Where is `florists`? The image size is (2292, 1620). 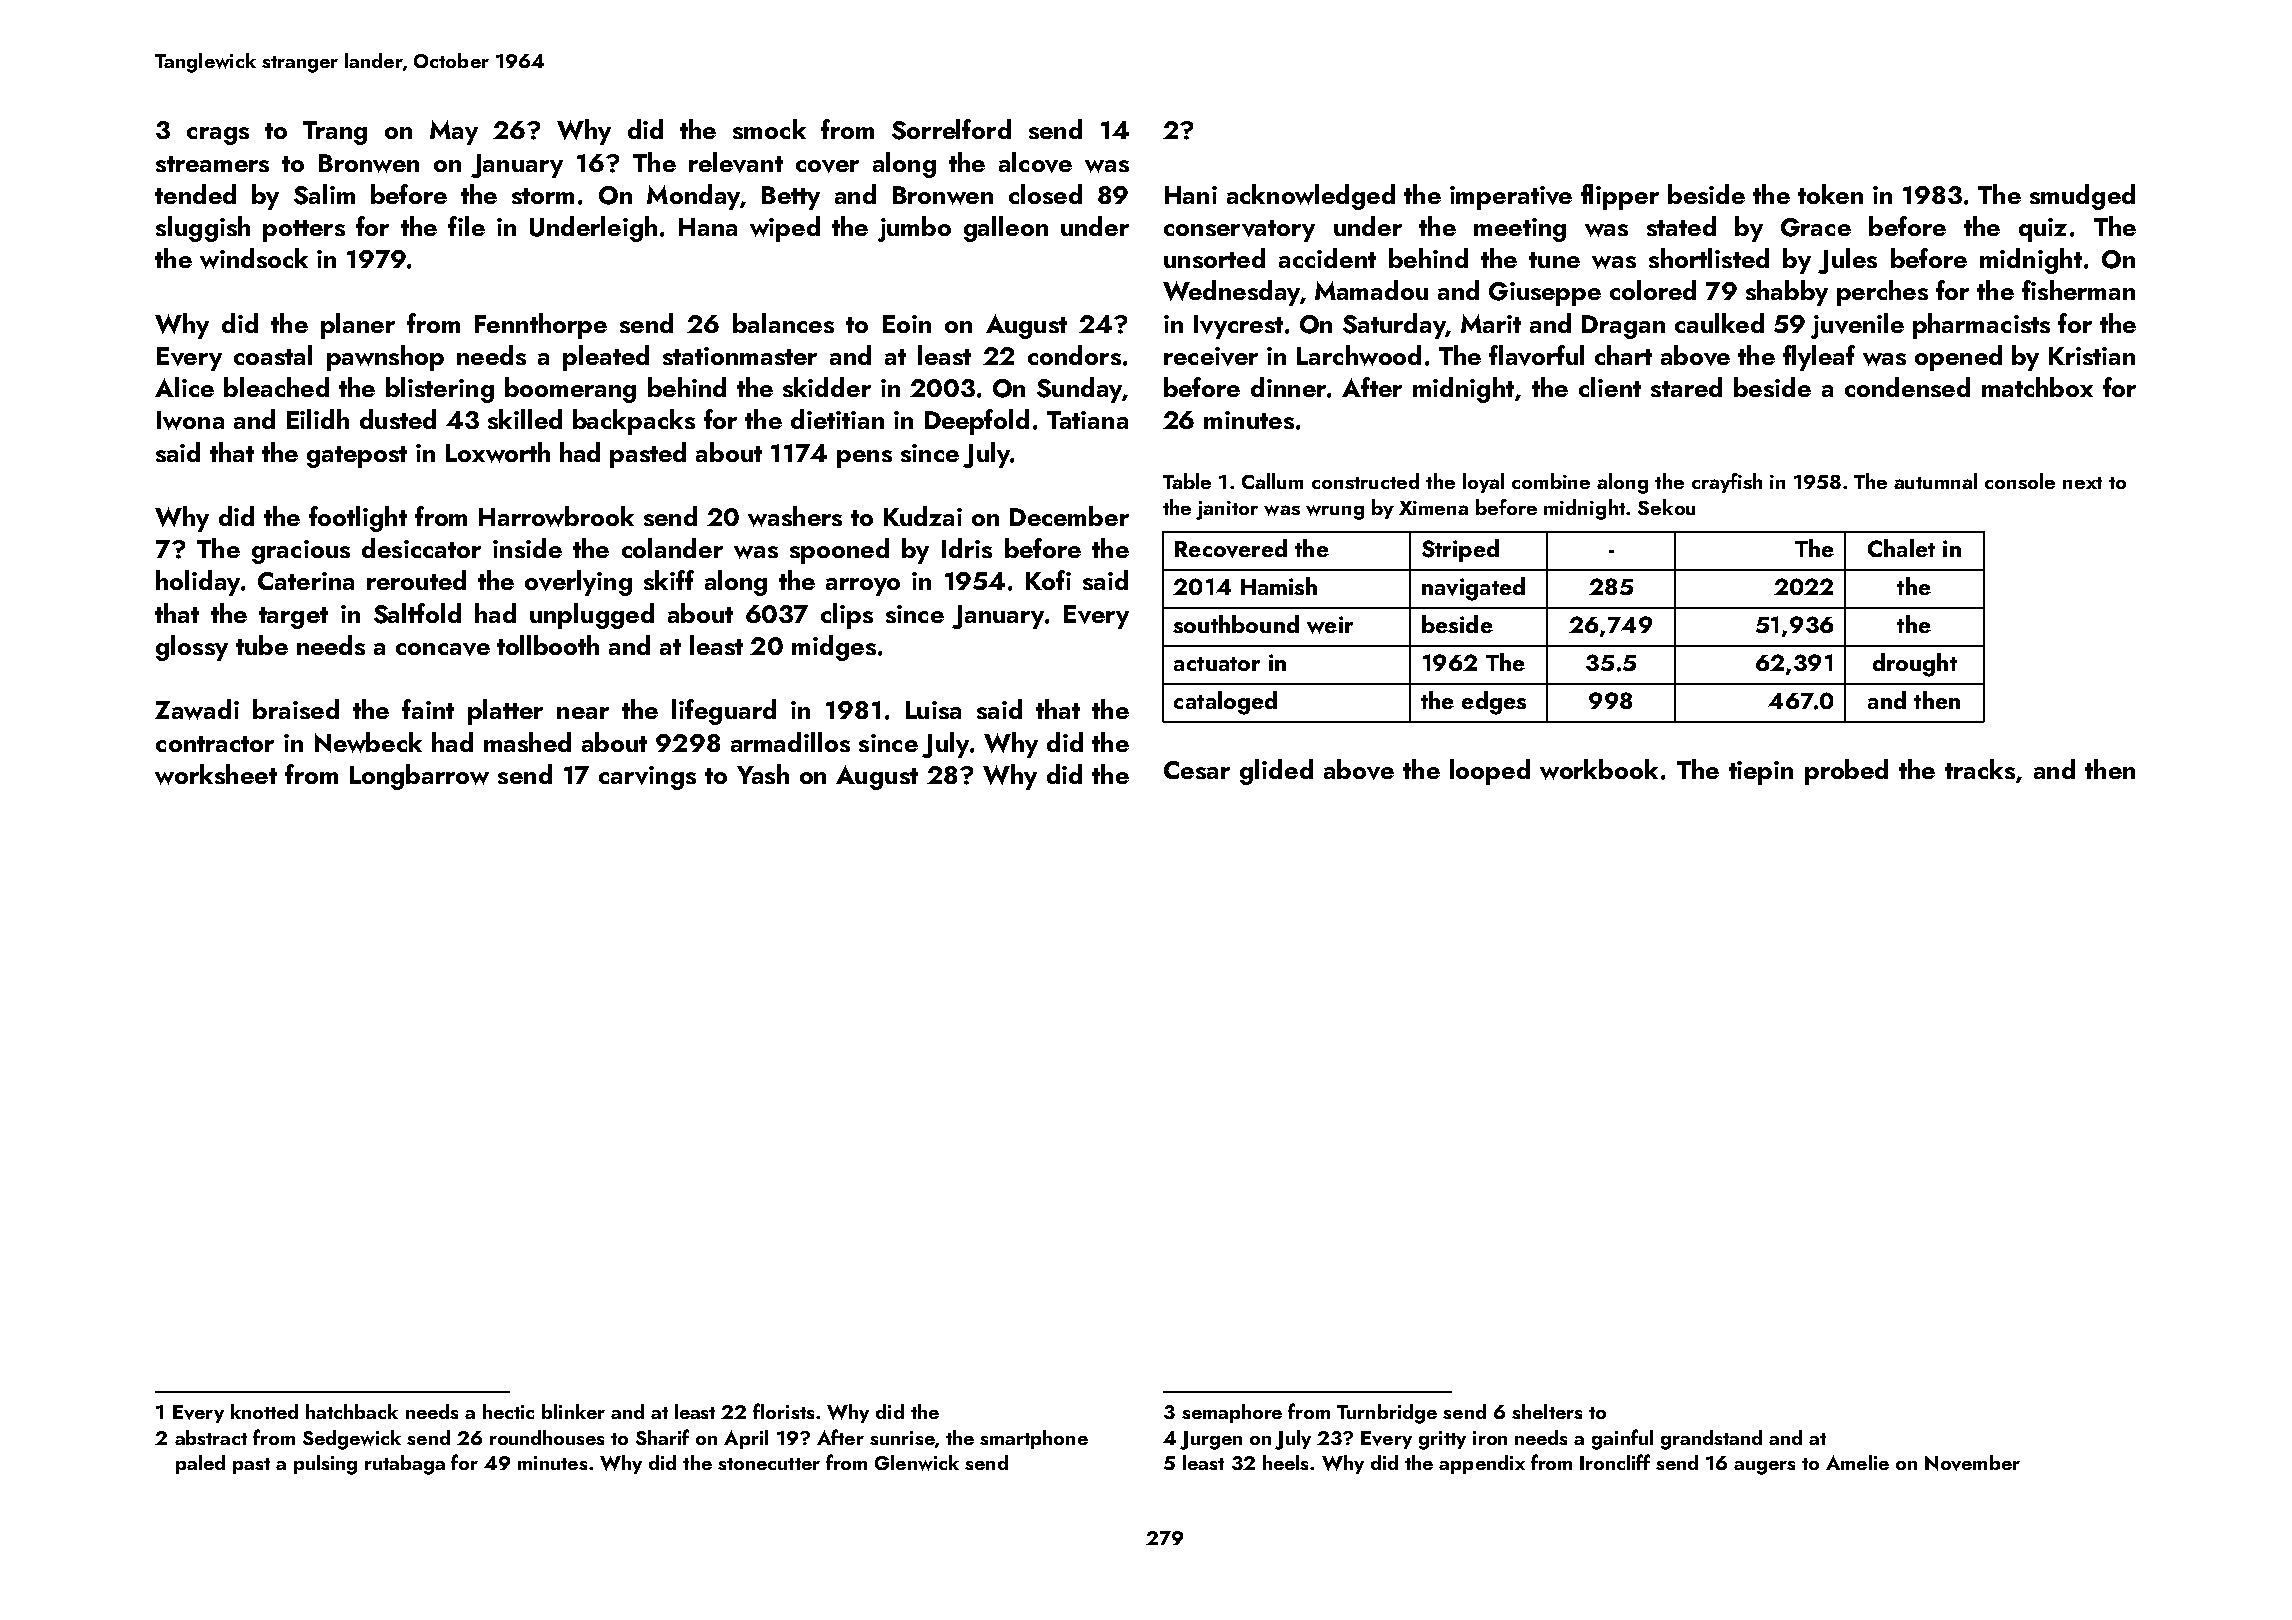
florists is located at coordinates (783, 1411).
